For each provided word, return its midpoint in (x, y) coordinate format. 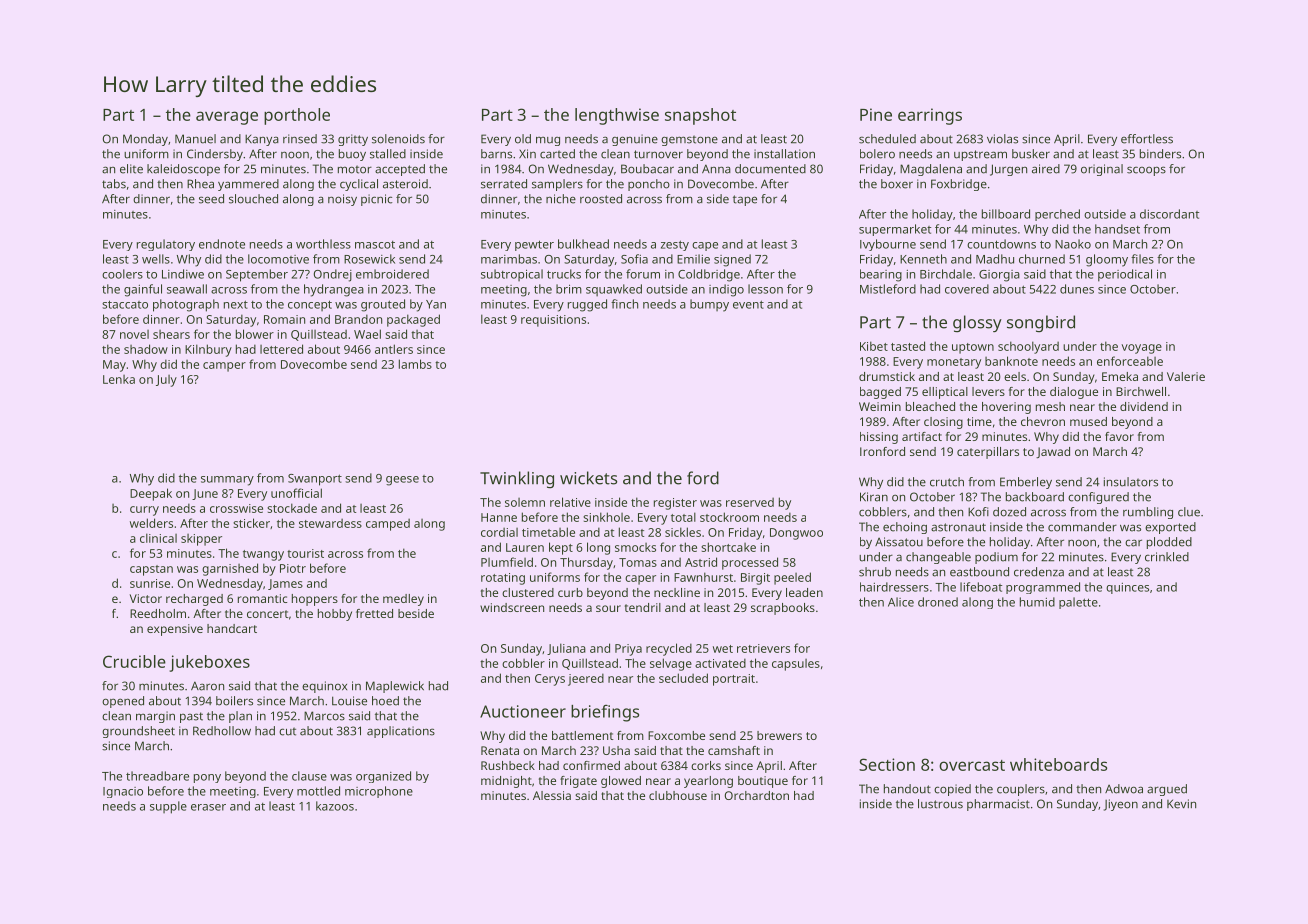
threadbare (157, 776)
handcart (232, 628)
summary (227, 481)
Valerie (1186, 376)
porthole (297, 116)
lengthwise (617, 116)
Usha (616, 750)
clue (1189, 512)
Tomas (638, 562)
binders (1160, 154)
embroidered (392, 274)
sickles (683, 532)
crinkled (1167, 557)
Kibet (874, 346)
